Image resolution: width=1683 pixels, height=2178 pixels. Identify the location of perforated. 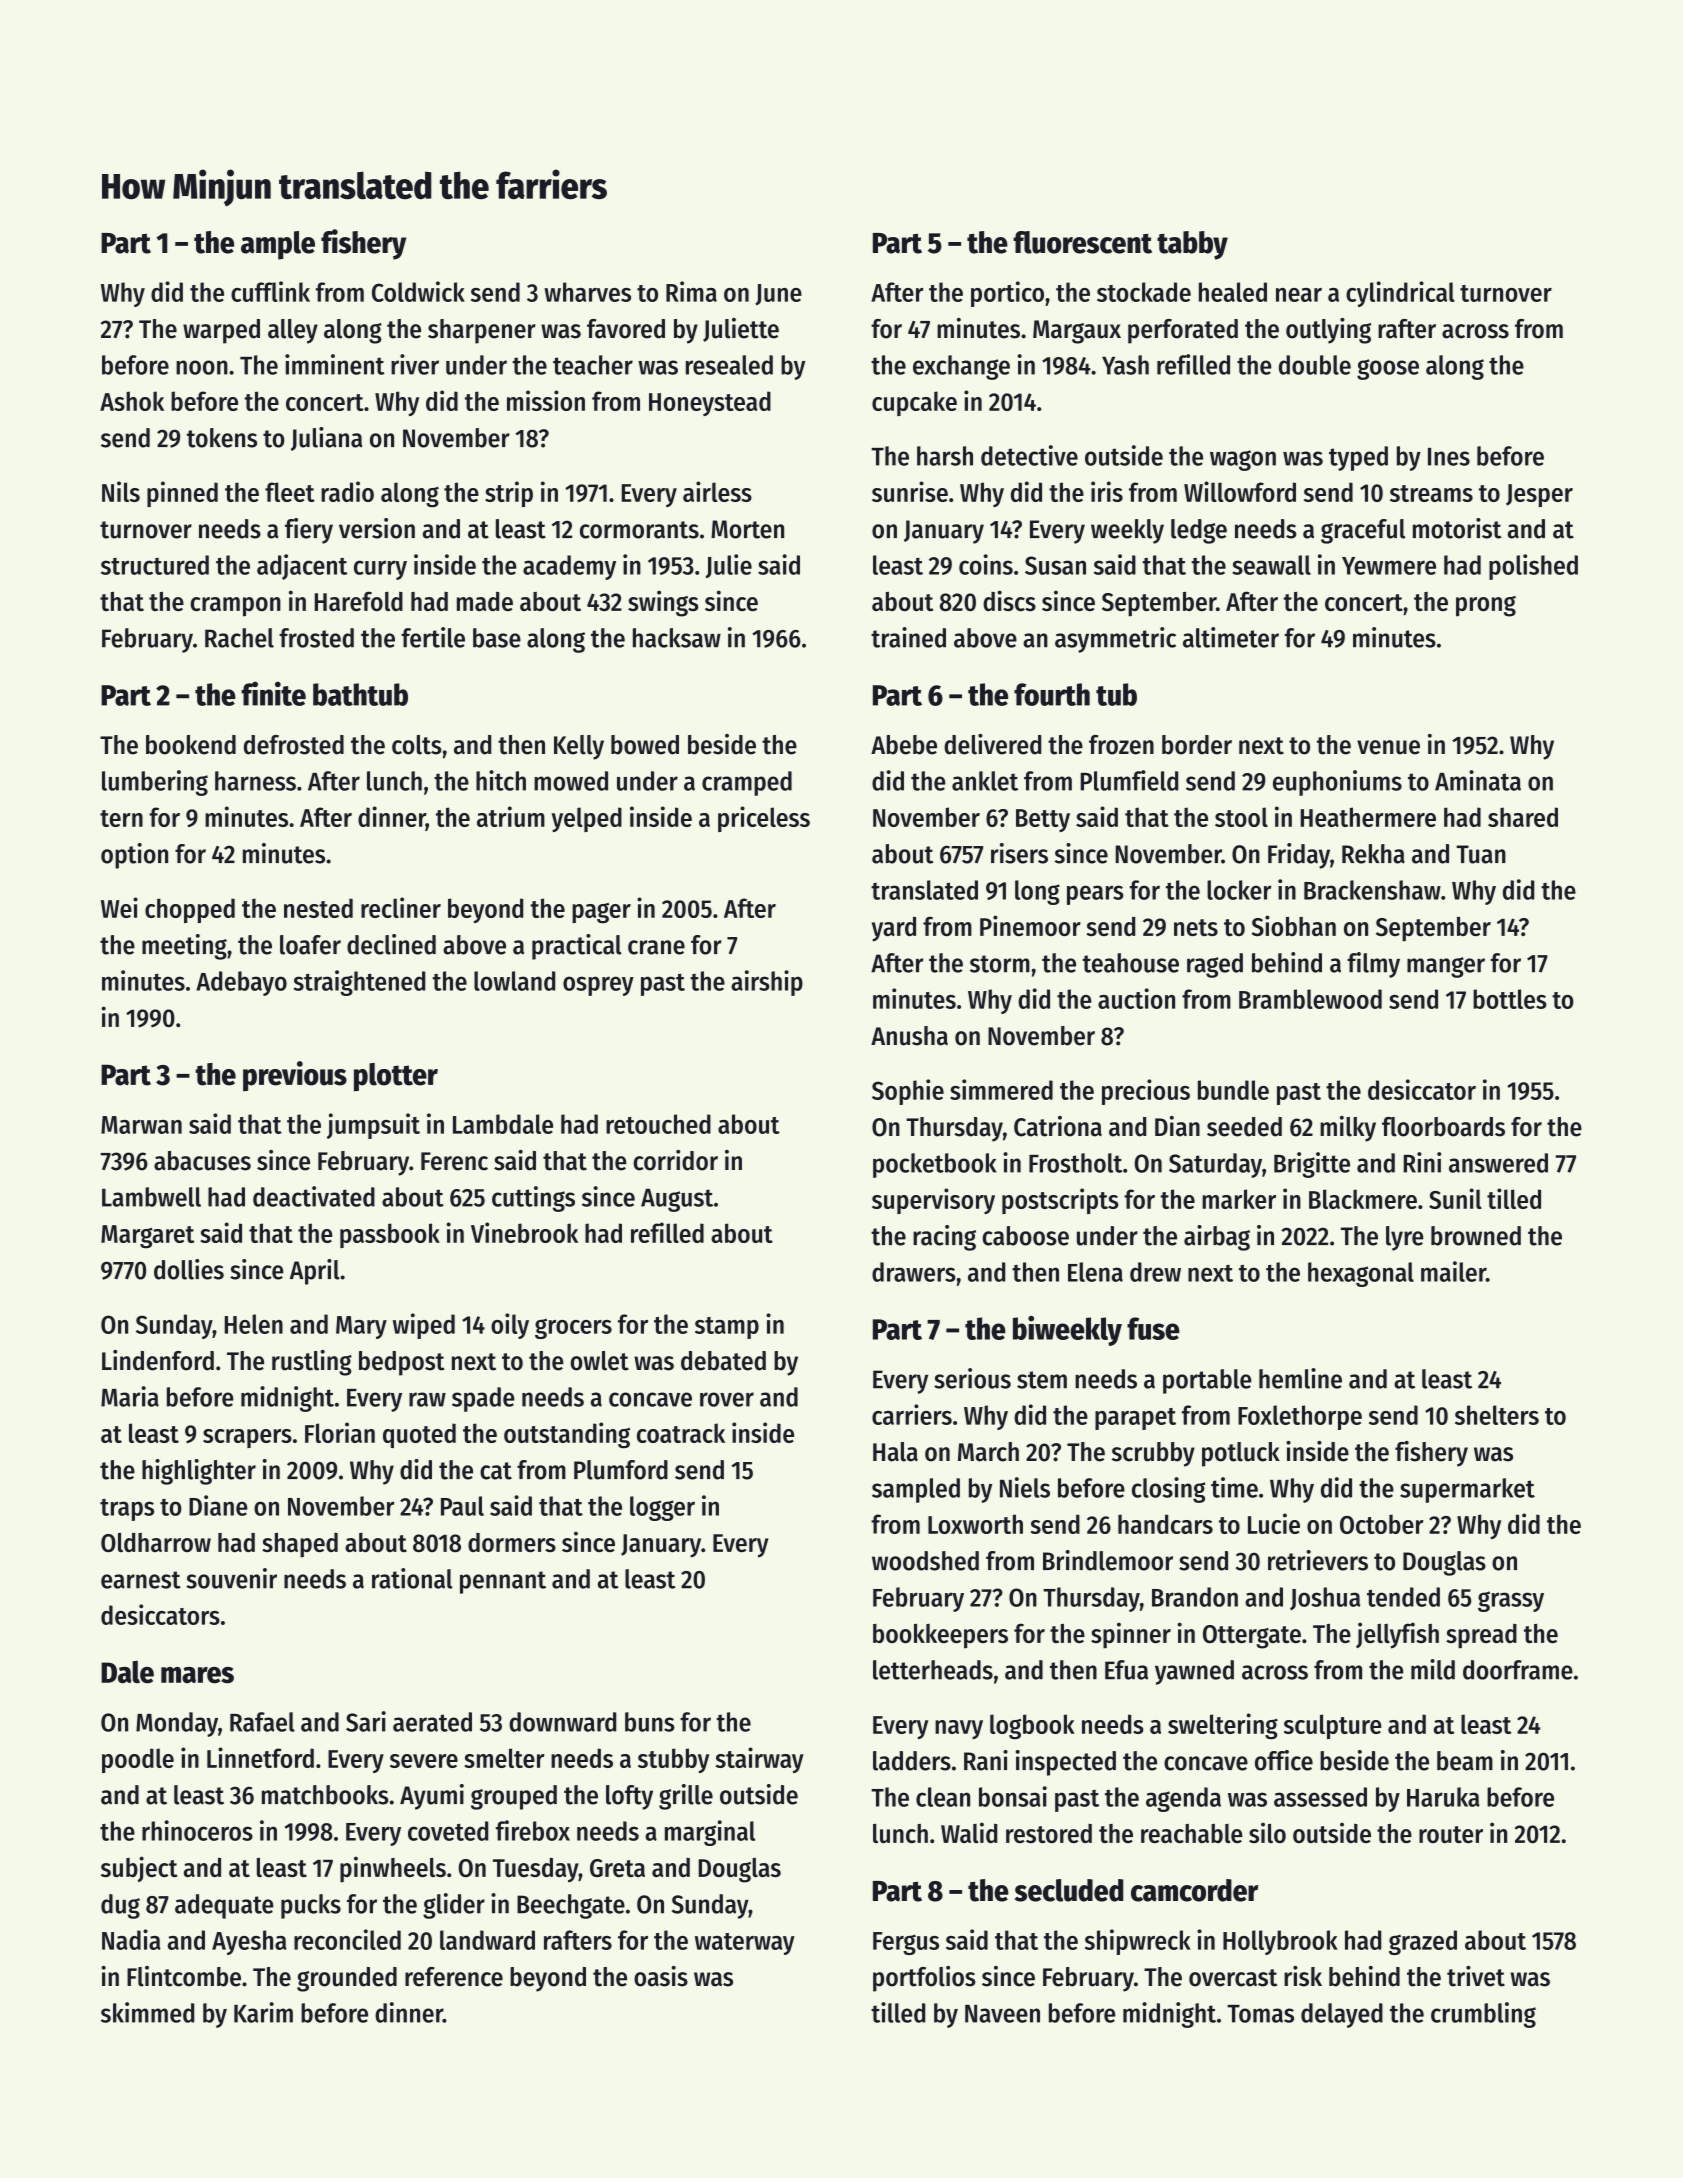
(1183, 331).
